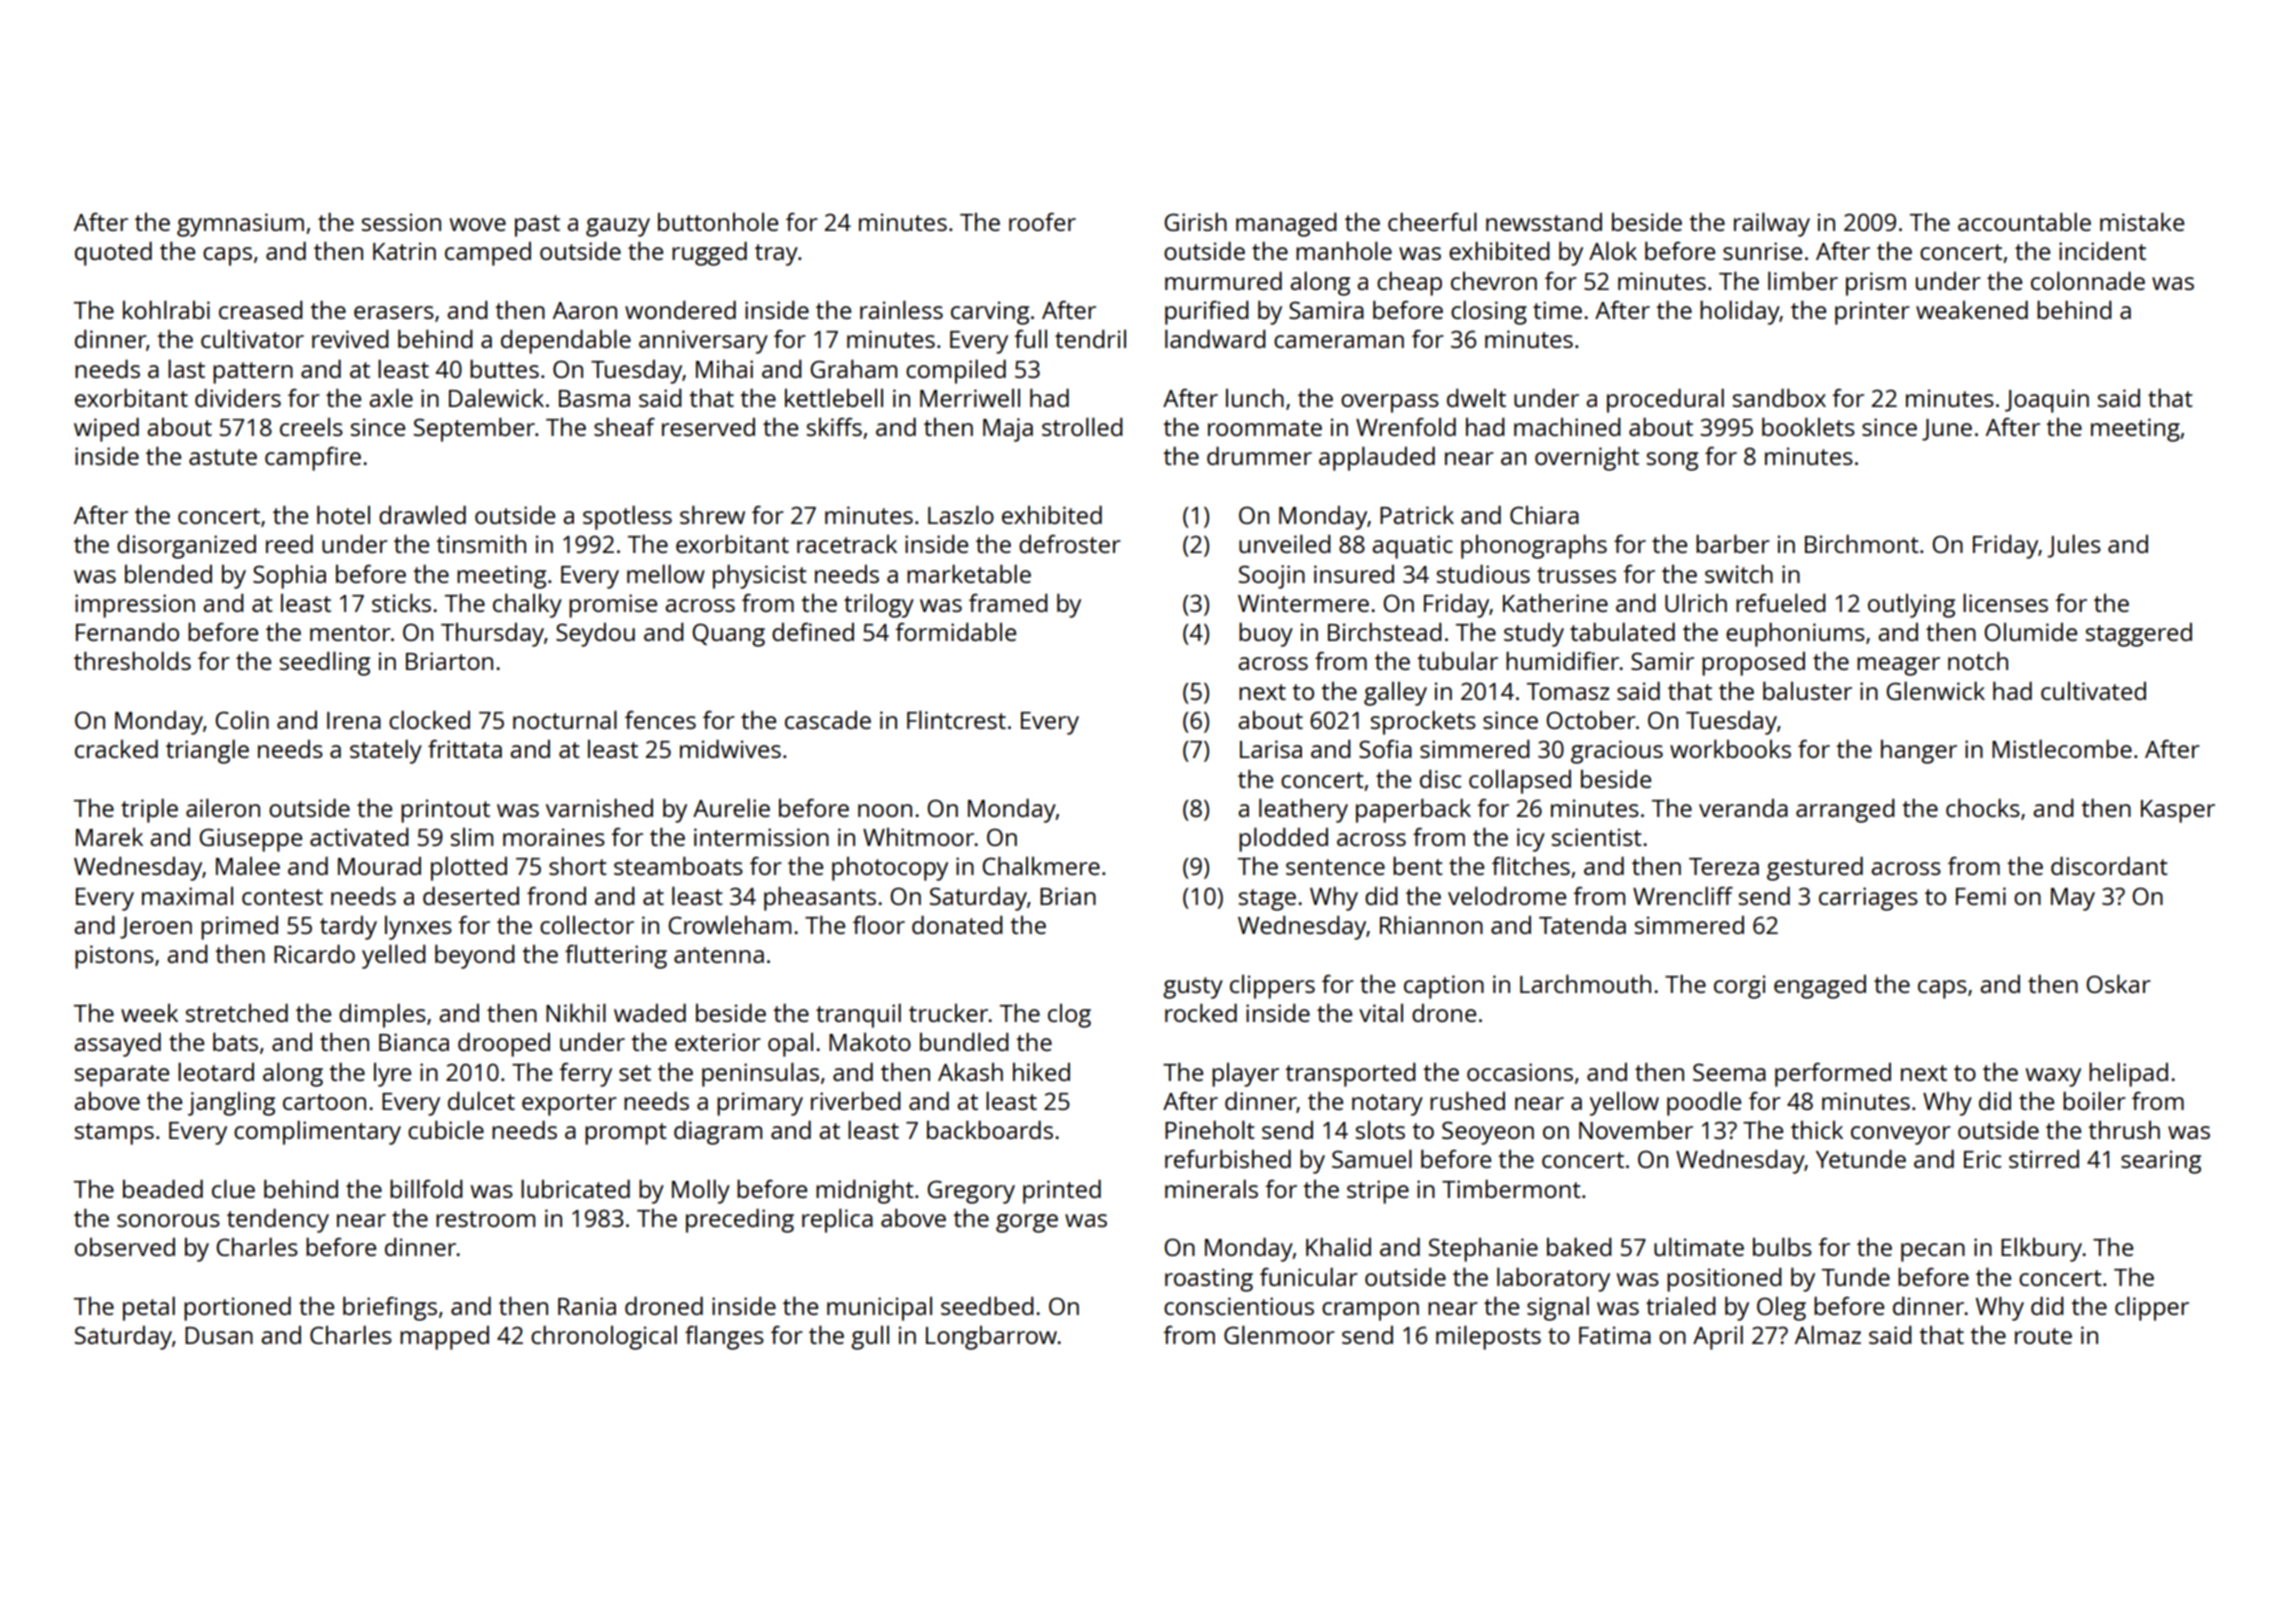  I want to click on sunrise, so click(1762, 251).
